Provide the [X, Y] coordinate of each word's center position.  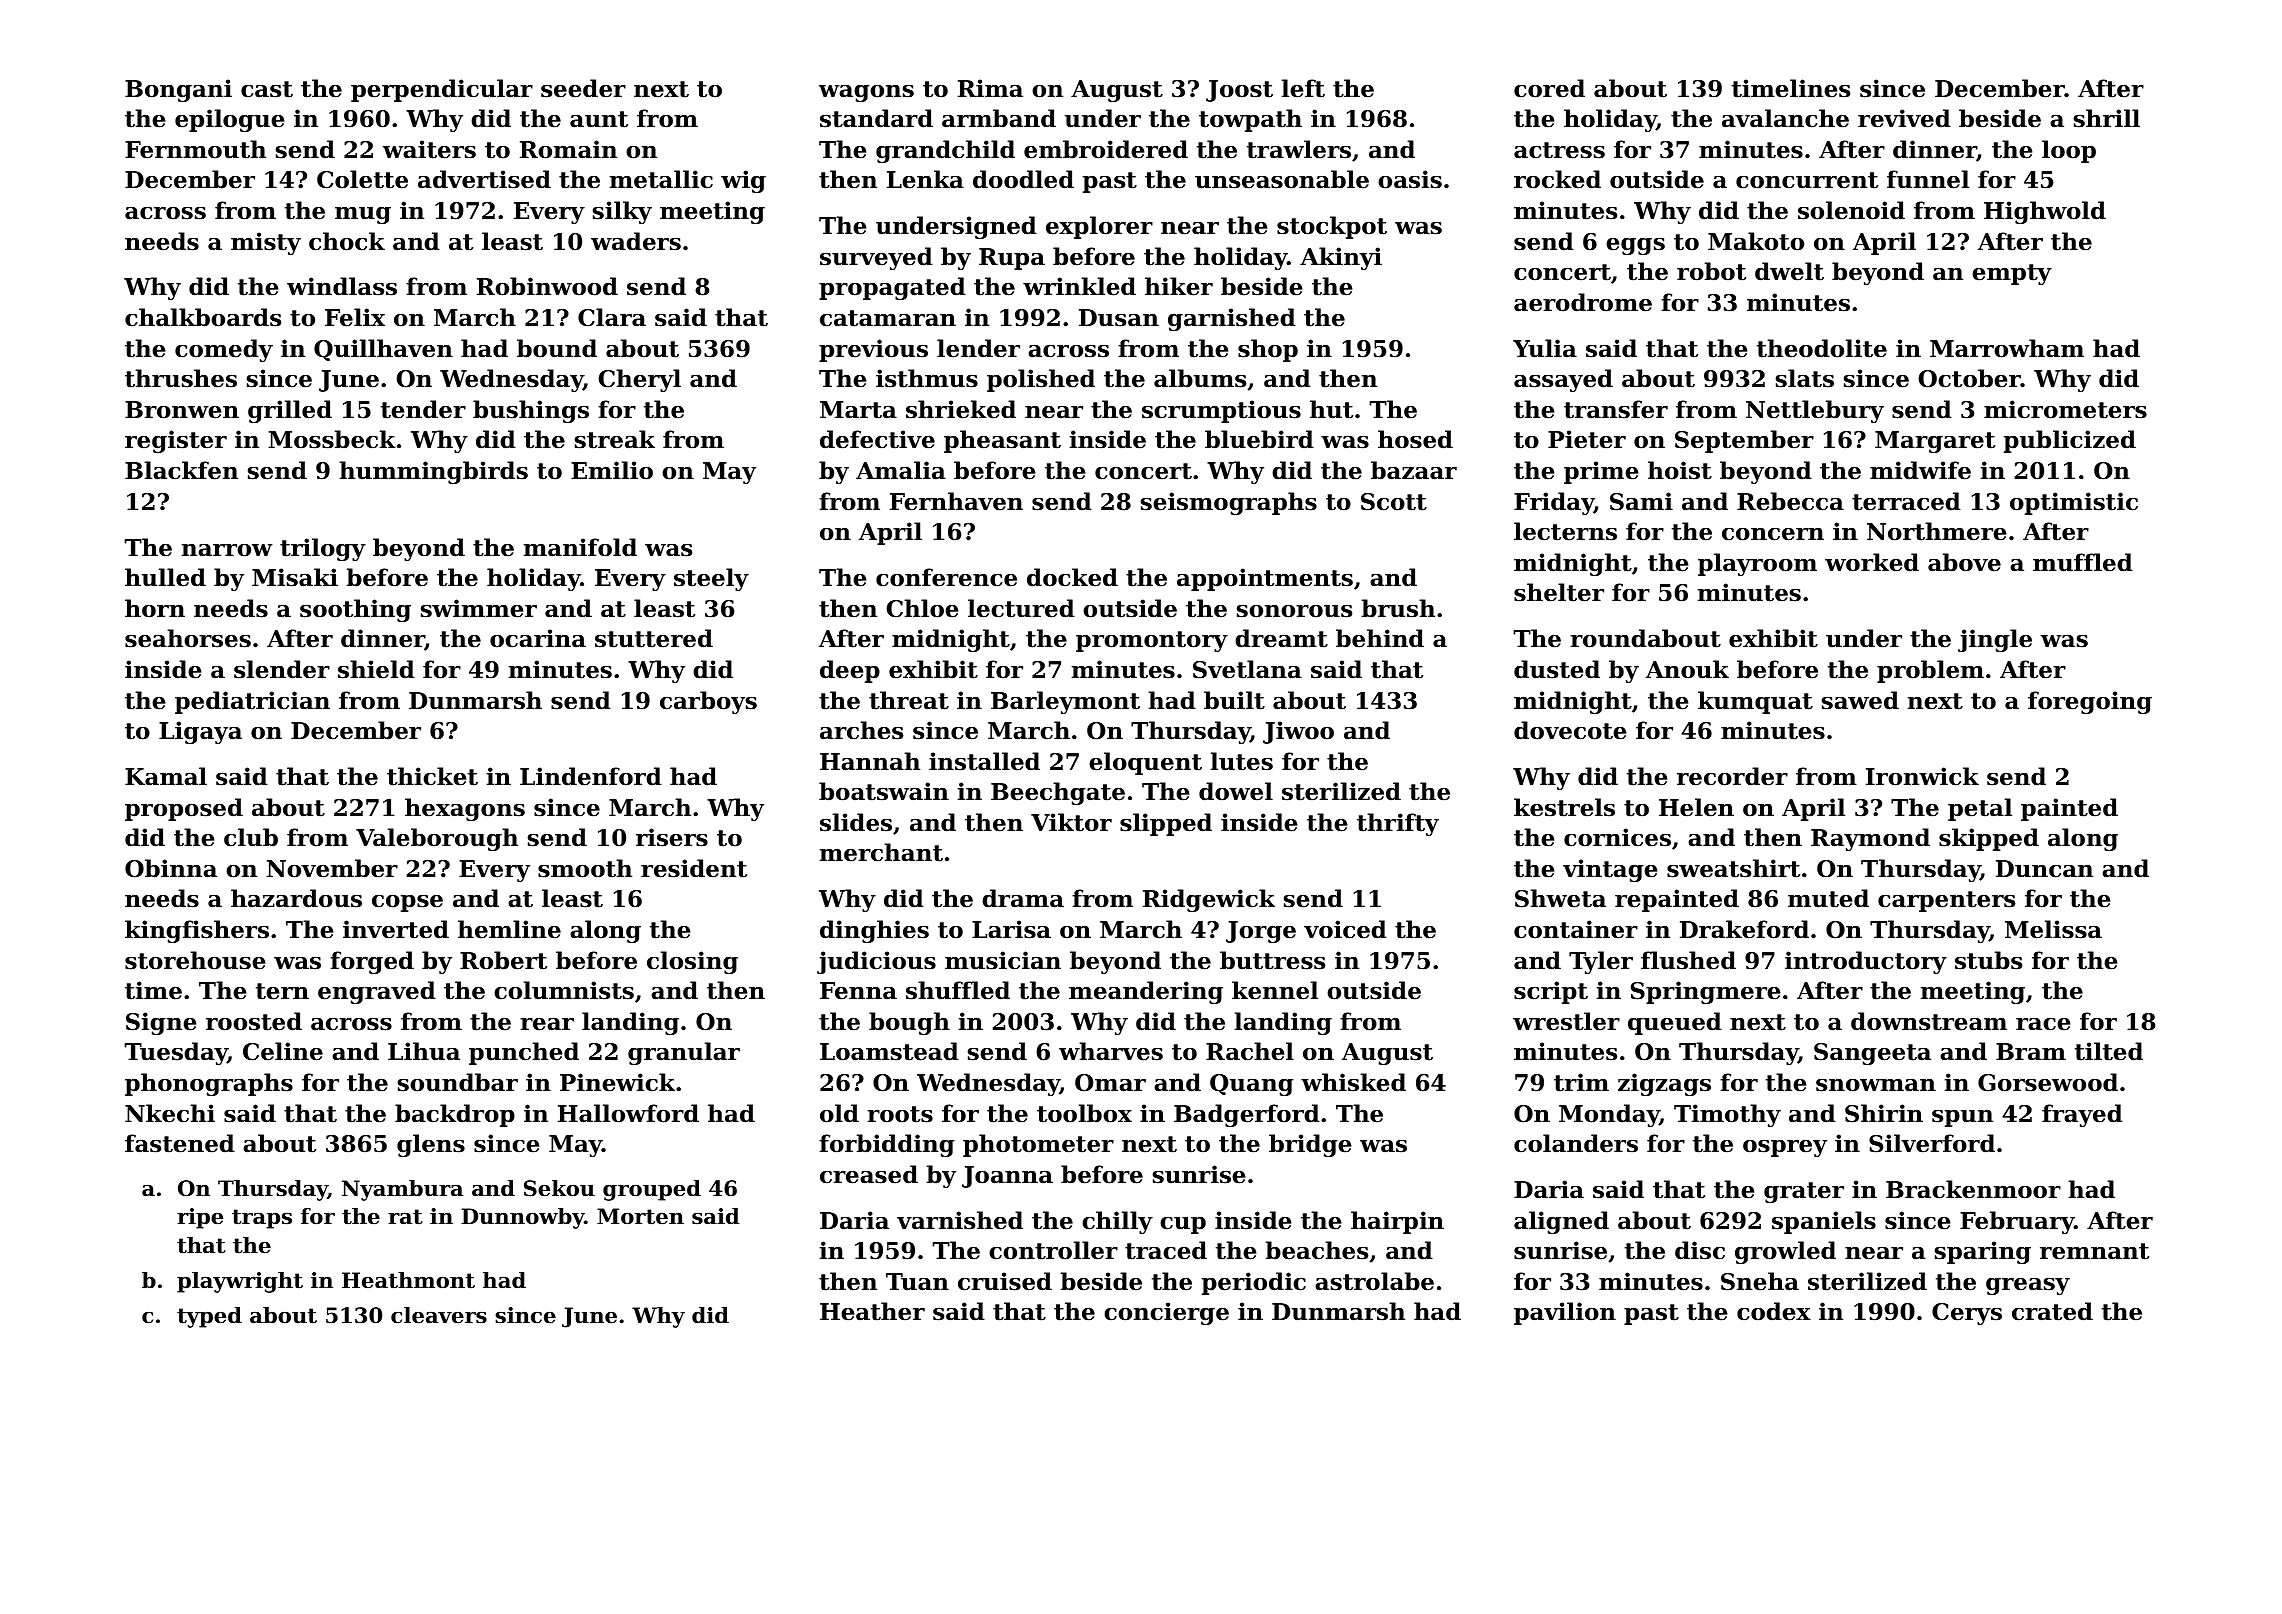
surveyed [876, 258]
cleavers [439, 1315]
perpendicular [442, 90]
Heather [872, 1311]
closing [692, 962]
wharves [1111, 1051]
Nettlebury [1815, 411]
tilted [2109, 1051]
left [1303, 88]
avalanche [1785, 118]
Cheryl [639, 380]
